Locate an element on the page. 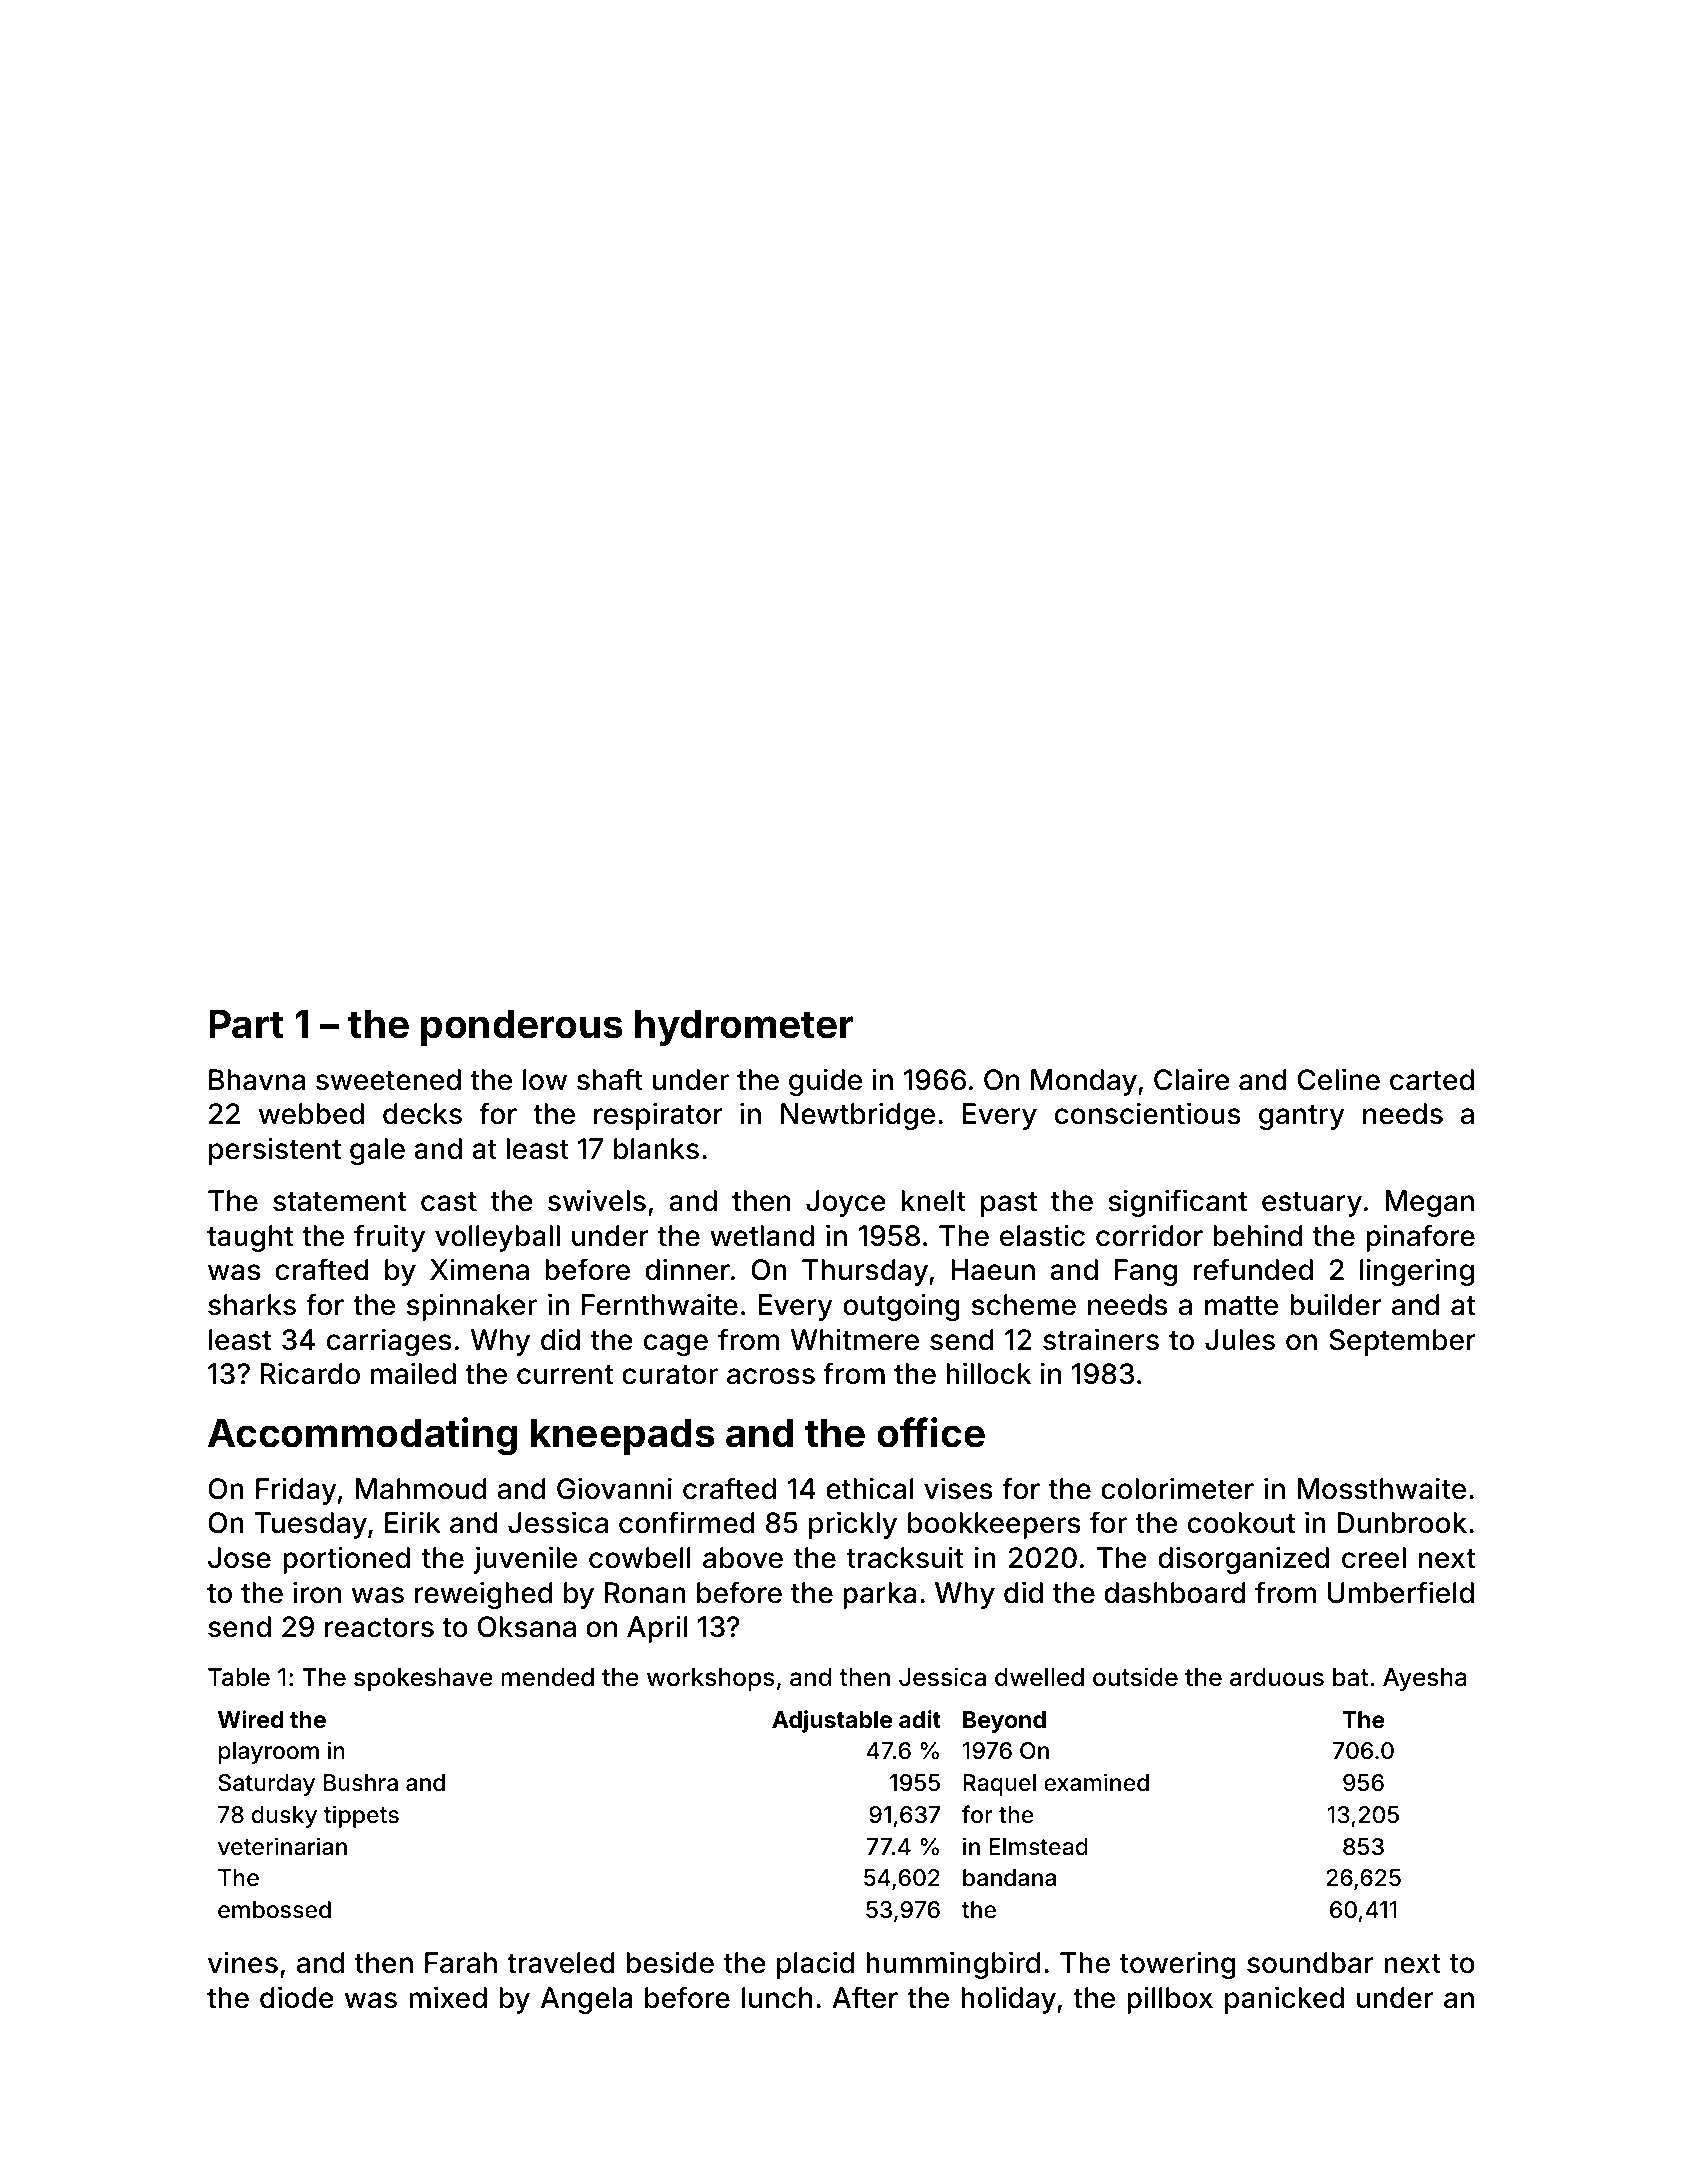 The width and height of the document is (1683, 2178). hydrometer is located at coordinates (744, 1027).
